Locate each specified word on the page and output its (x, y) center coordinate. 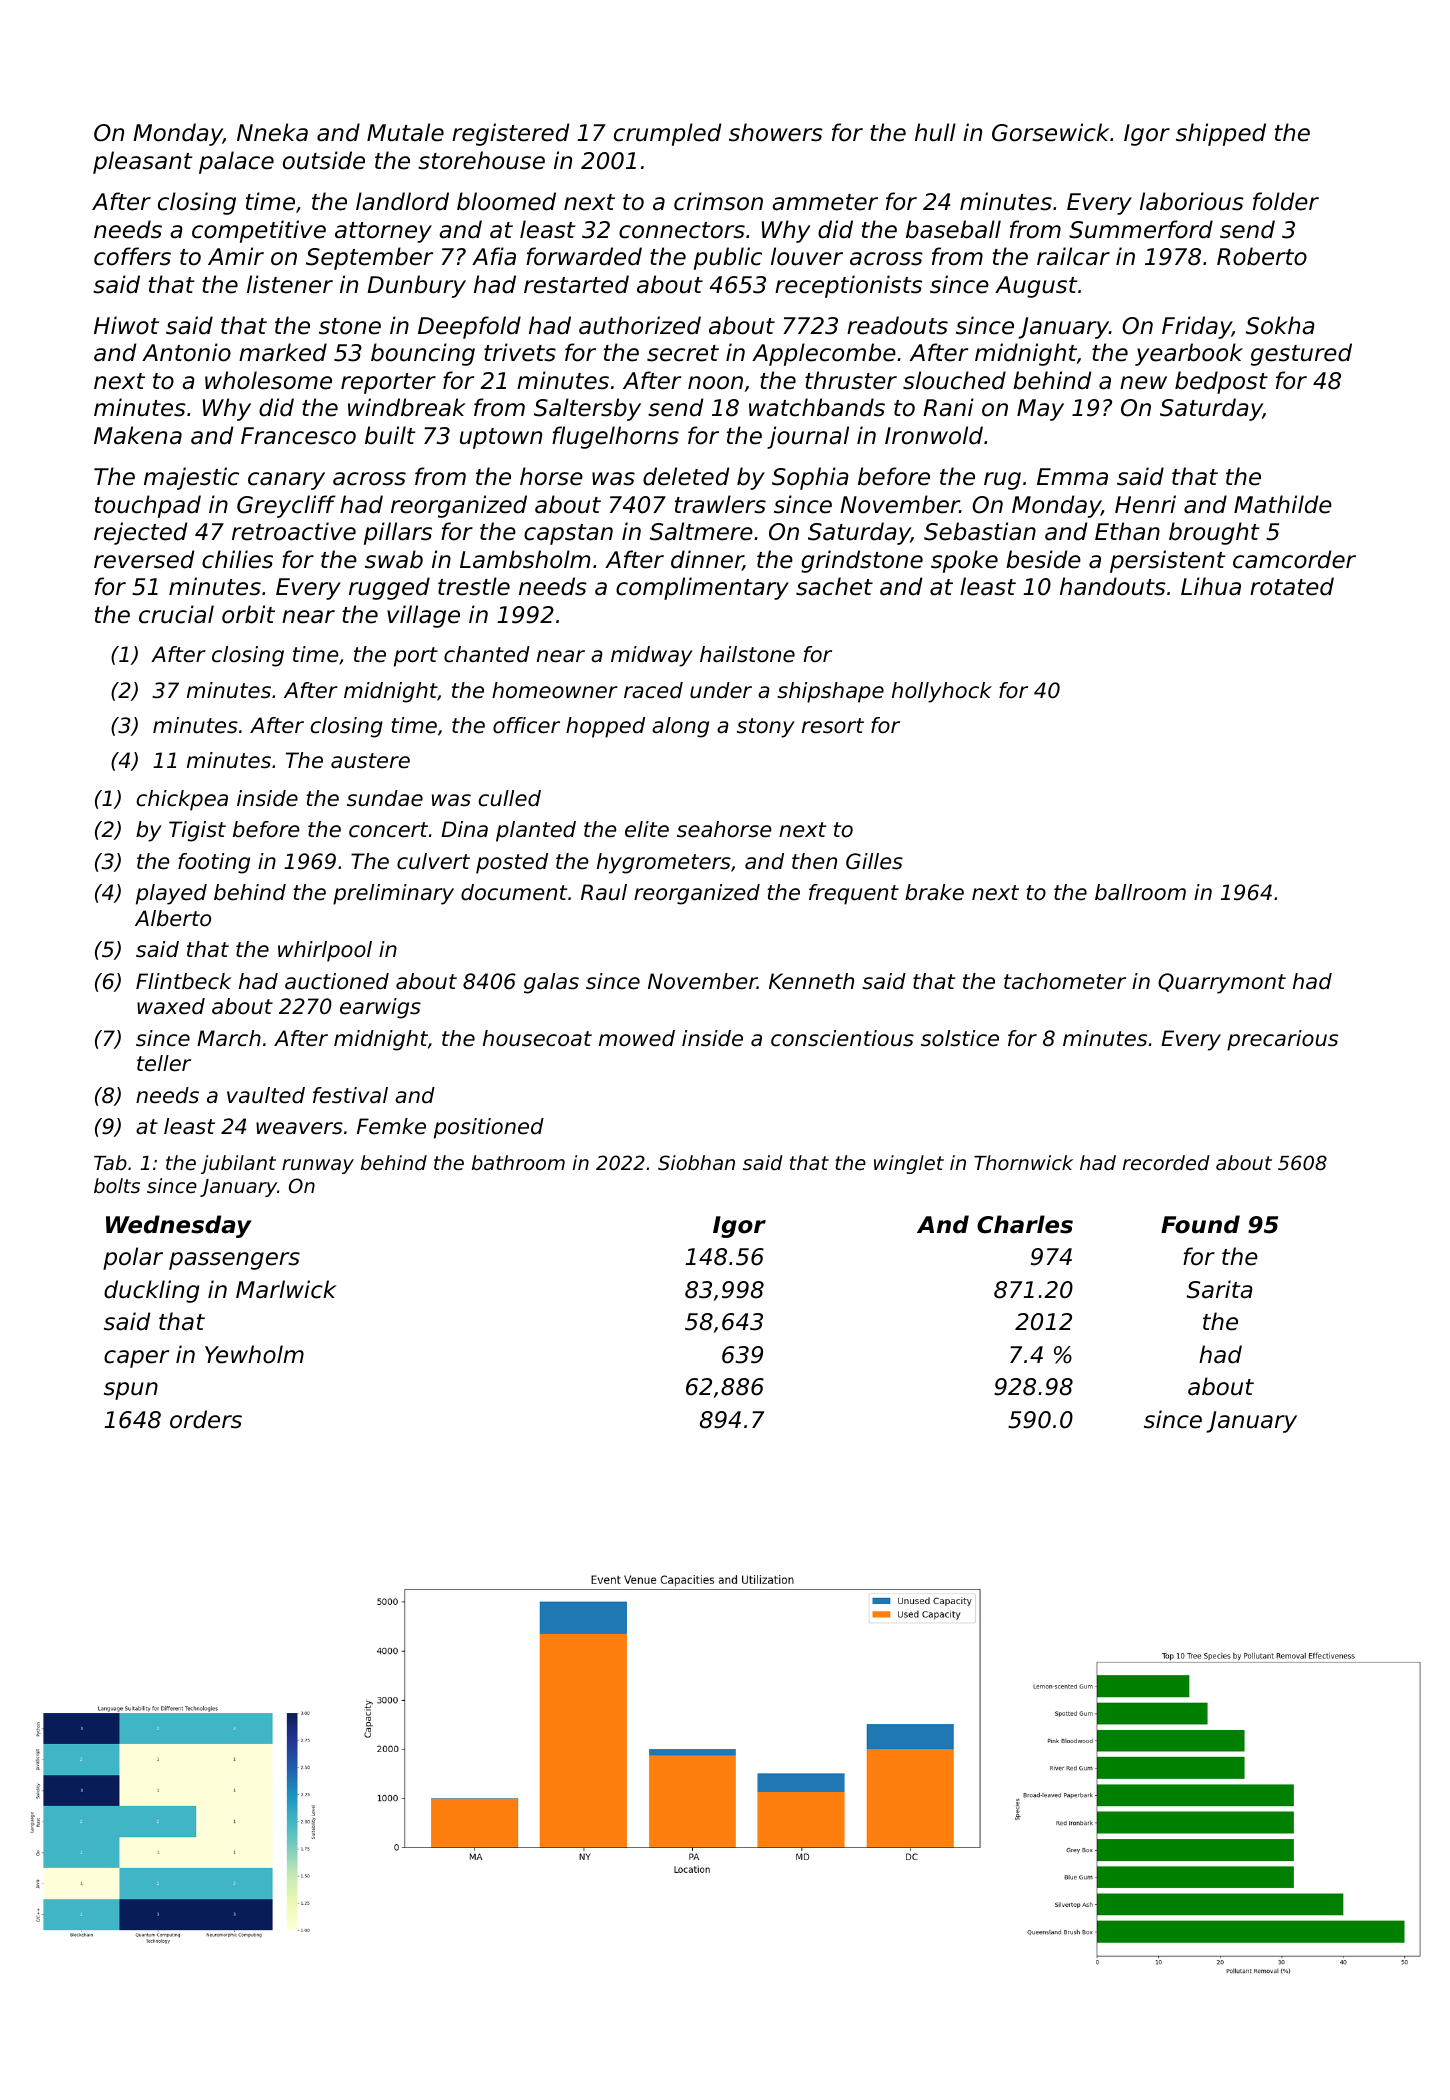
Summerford (1141, 229)
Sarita (1219, 1289)
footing (214, 863)
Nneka (272, 132)
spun (131, 1391)
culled (510, 798)
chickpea (182, 800)
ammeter (825, 202)
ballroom (1140, 892)
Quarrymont (1222, 983)
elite (647, 829)
